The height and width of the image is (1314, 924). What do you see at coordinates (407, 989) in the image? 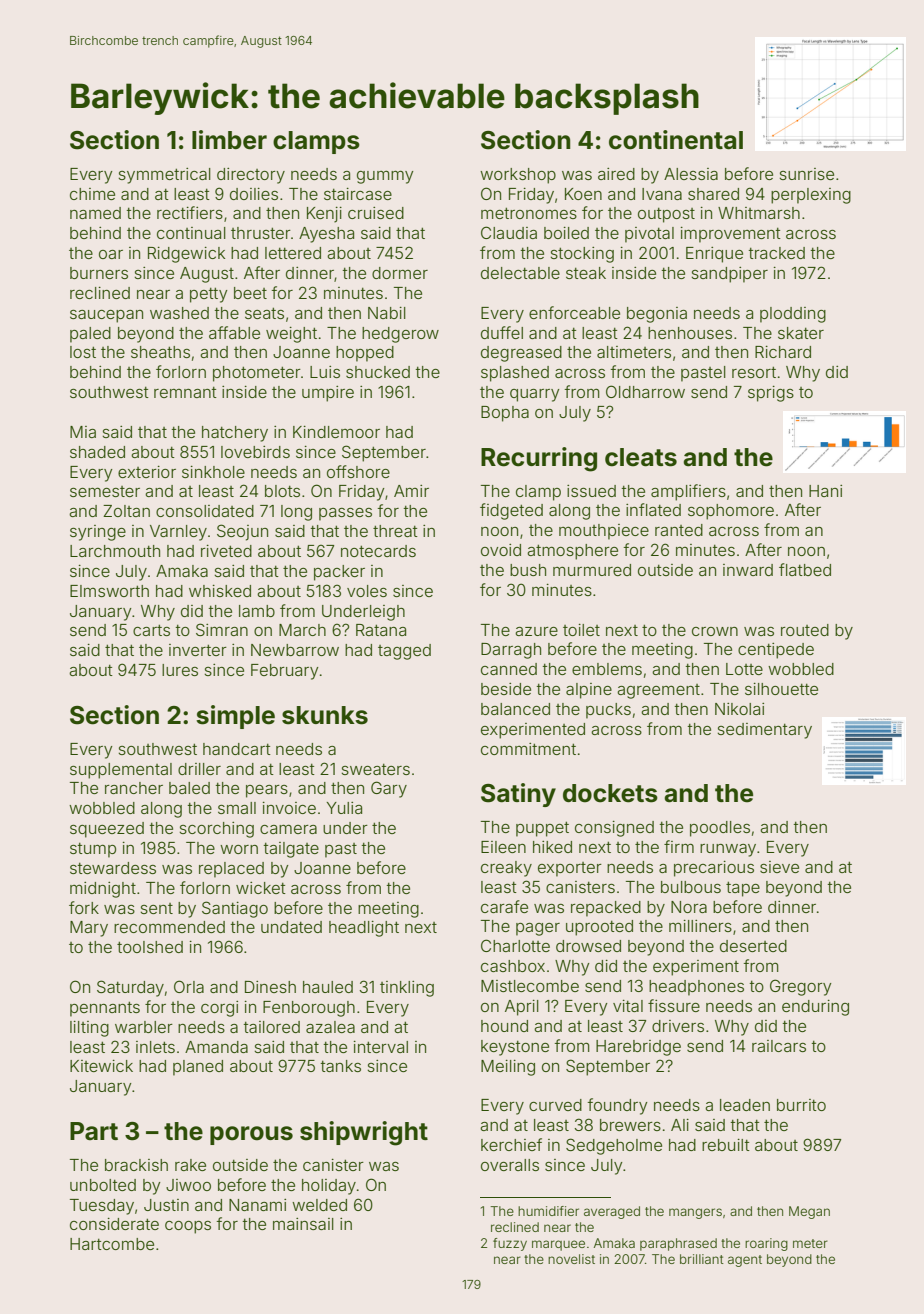
I see `tinkling` at bounding box center [407, 989].
